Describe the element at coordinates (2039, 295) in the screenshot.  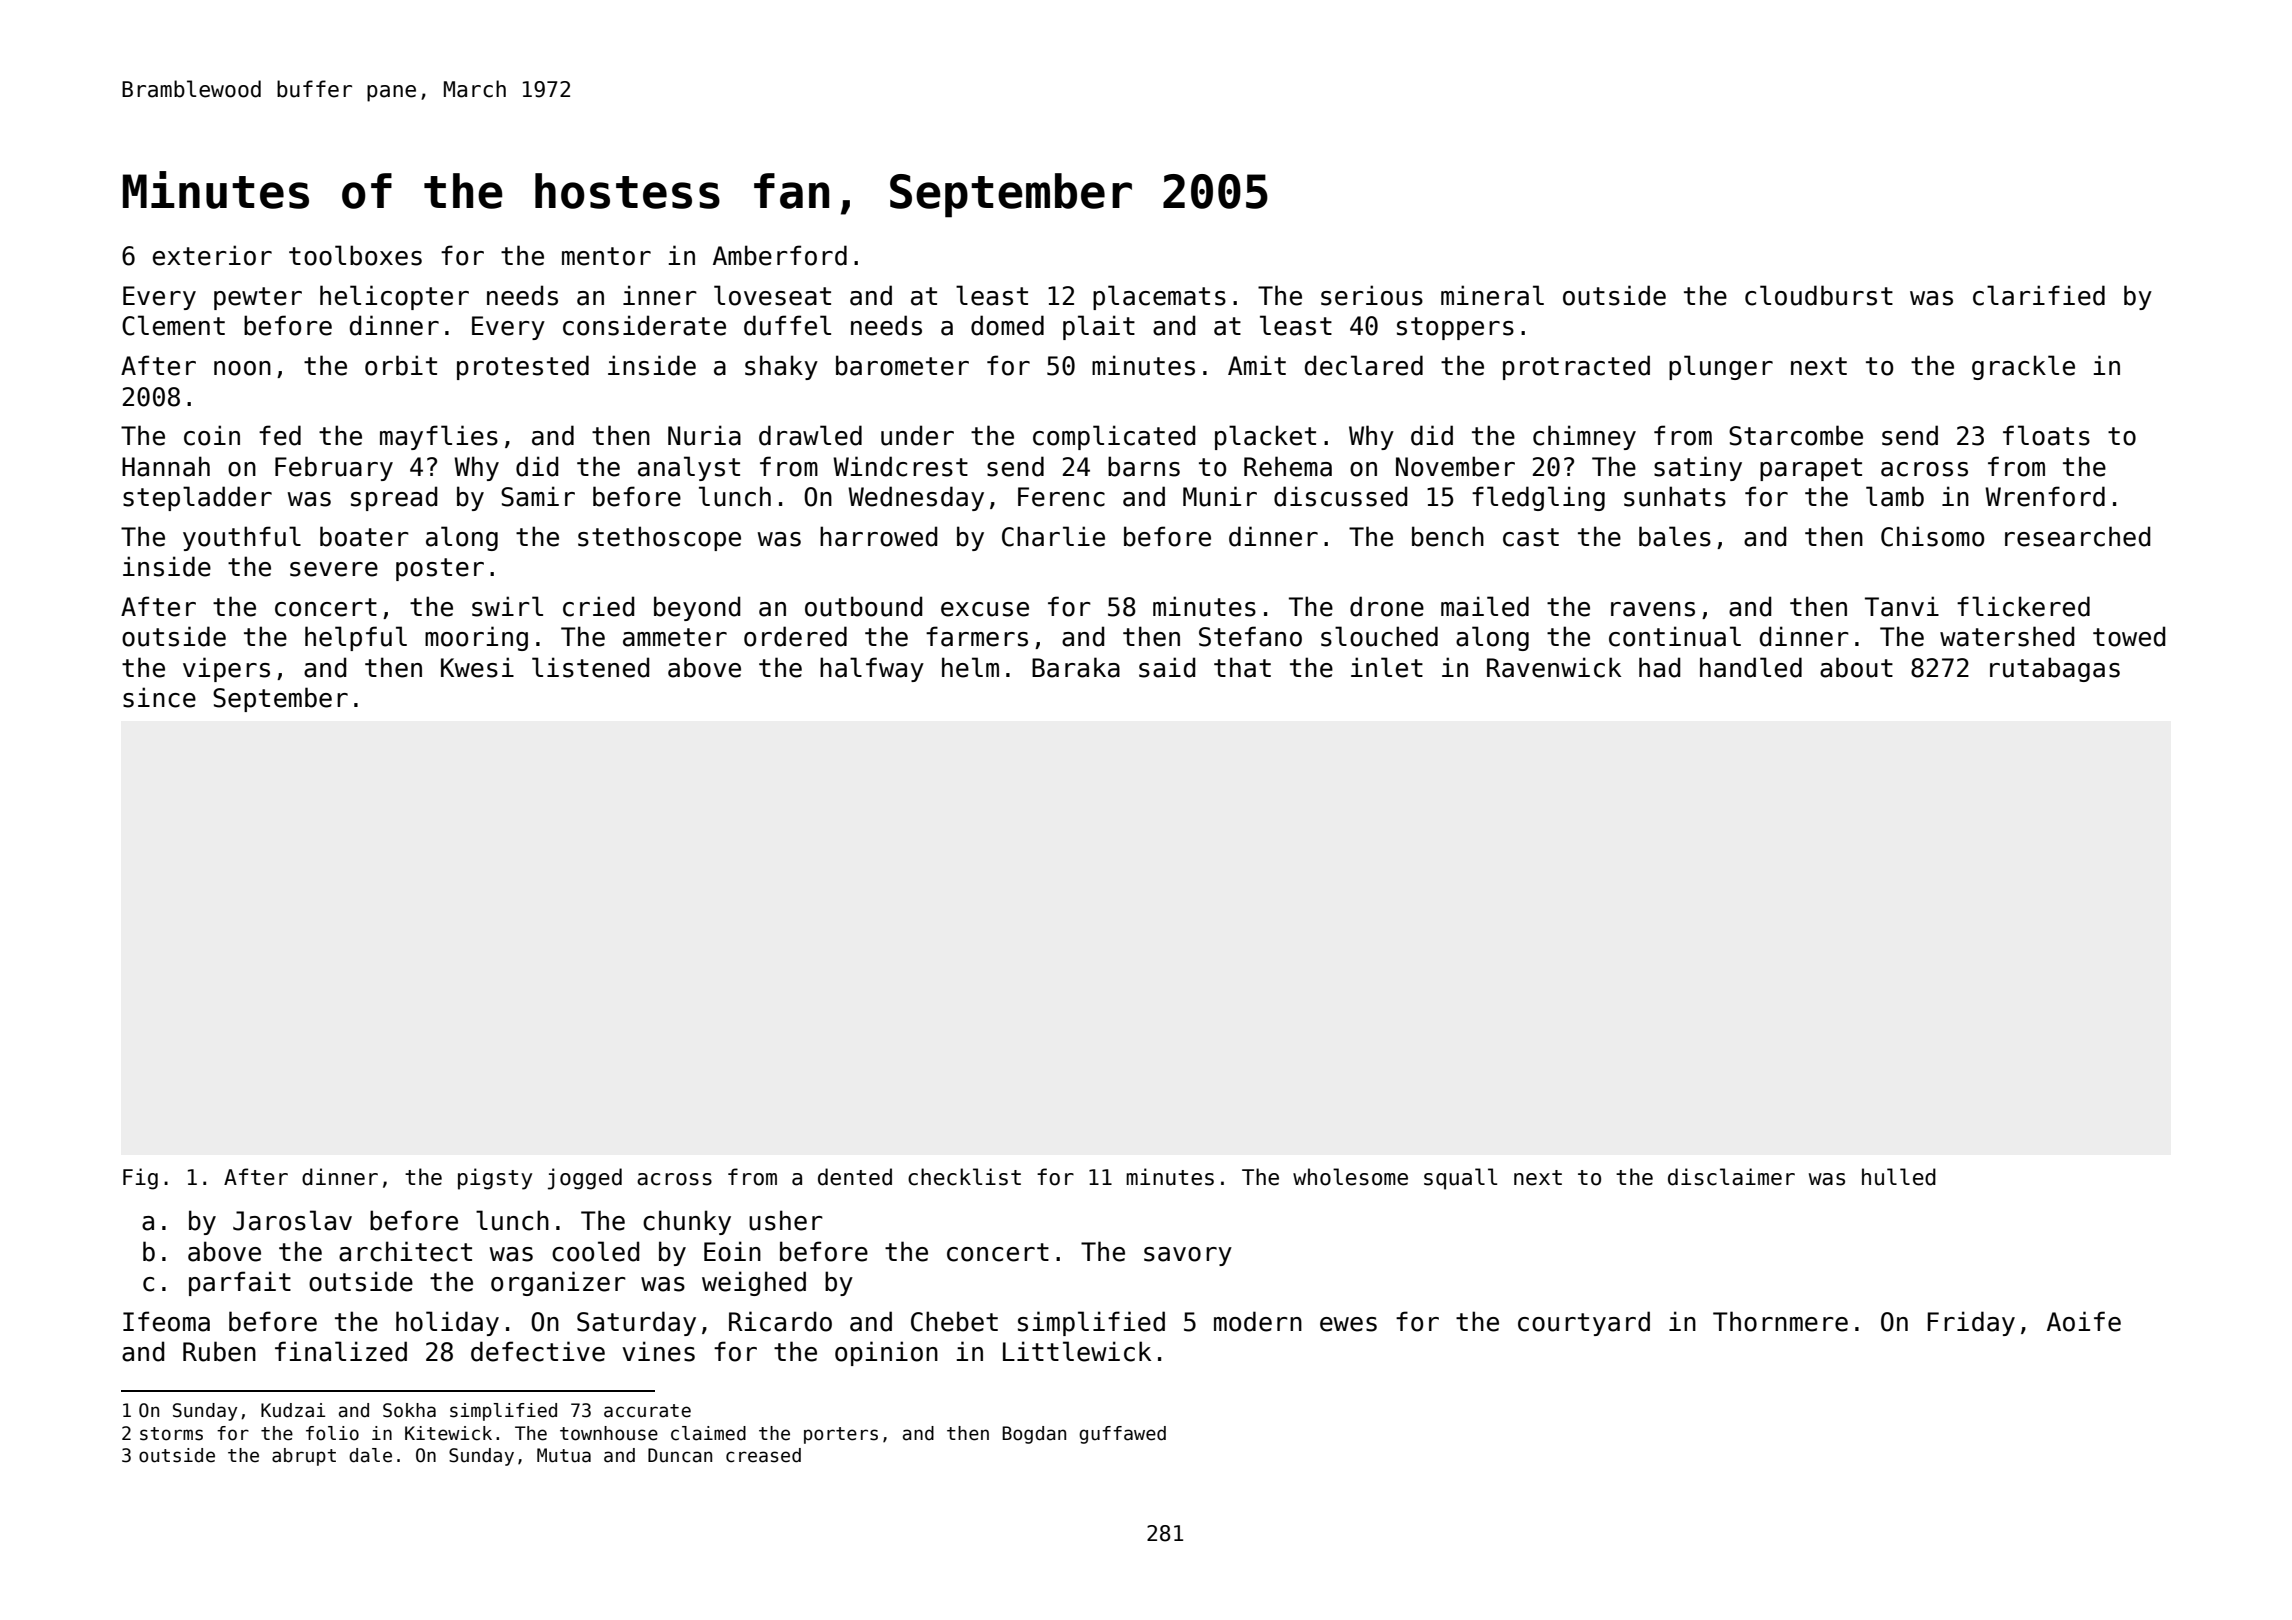
I see `clarified` at that location.
